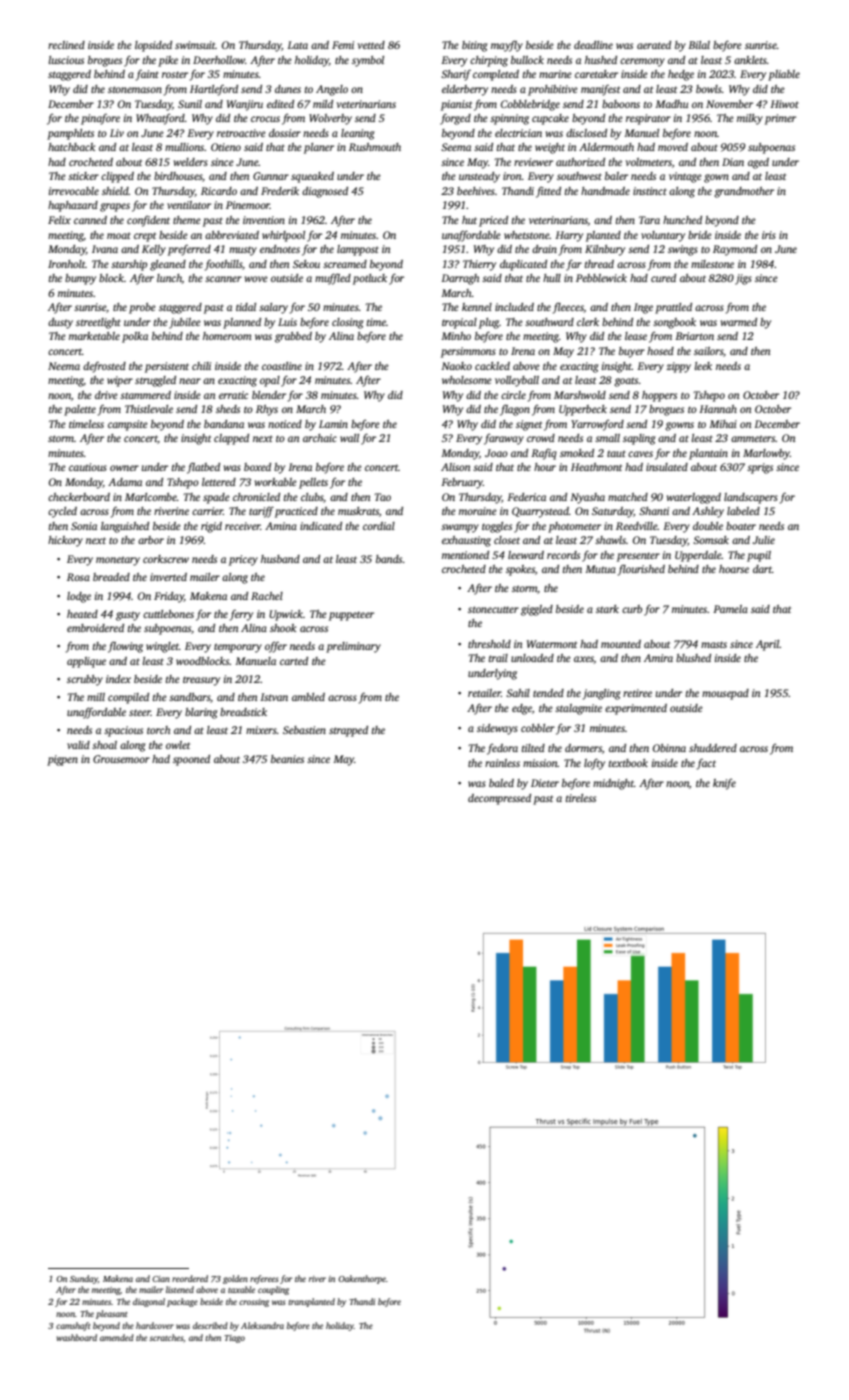  I want to click on knife, so click(724, 784).
